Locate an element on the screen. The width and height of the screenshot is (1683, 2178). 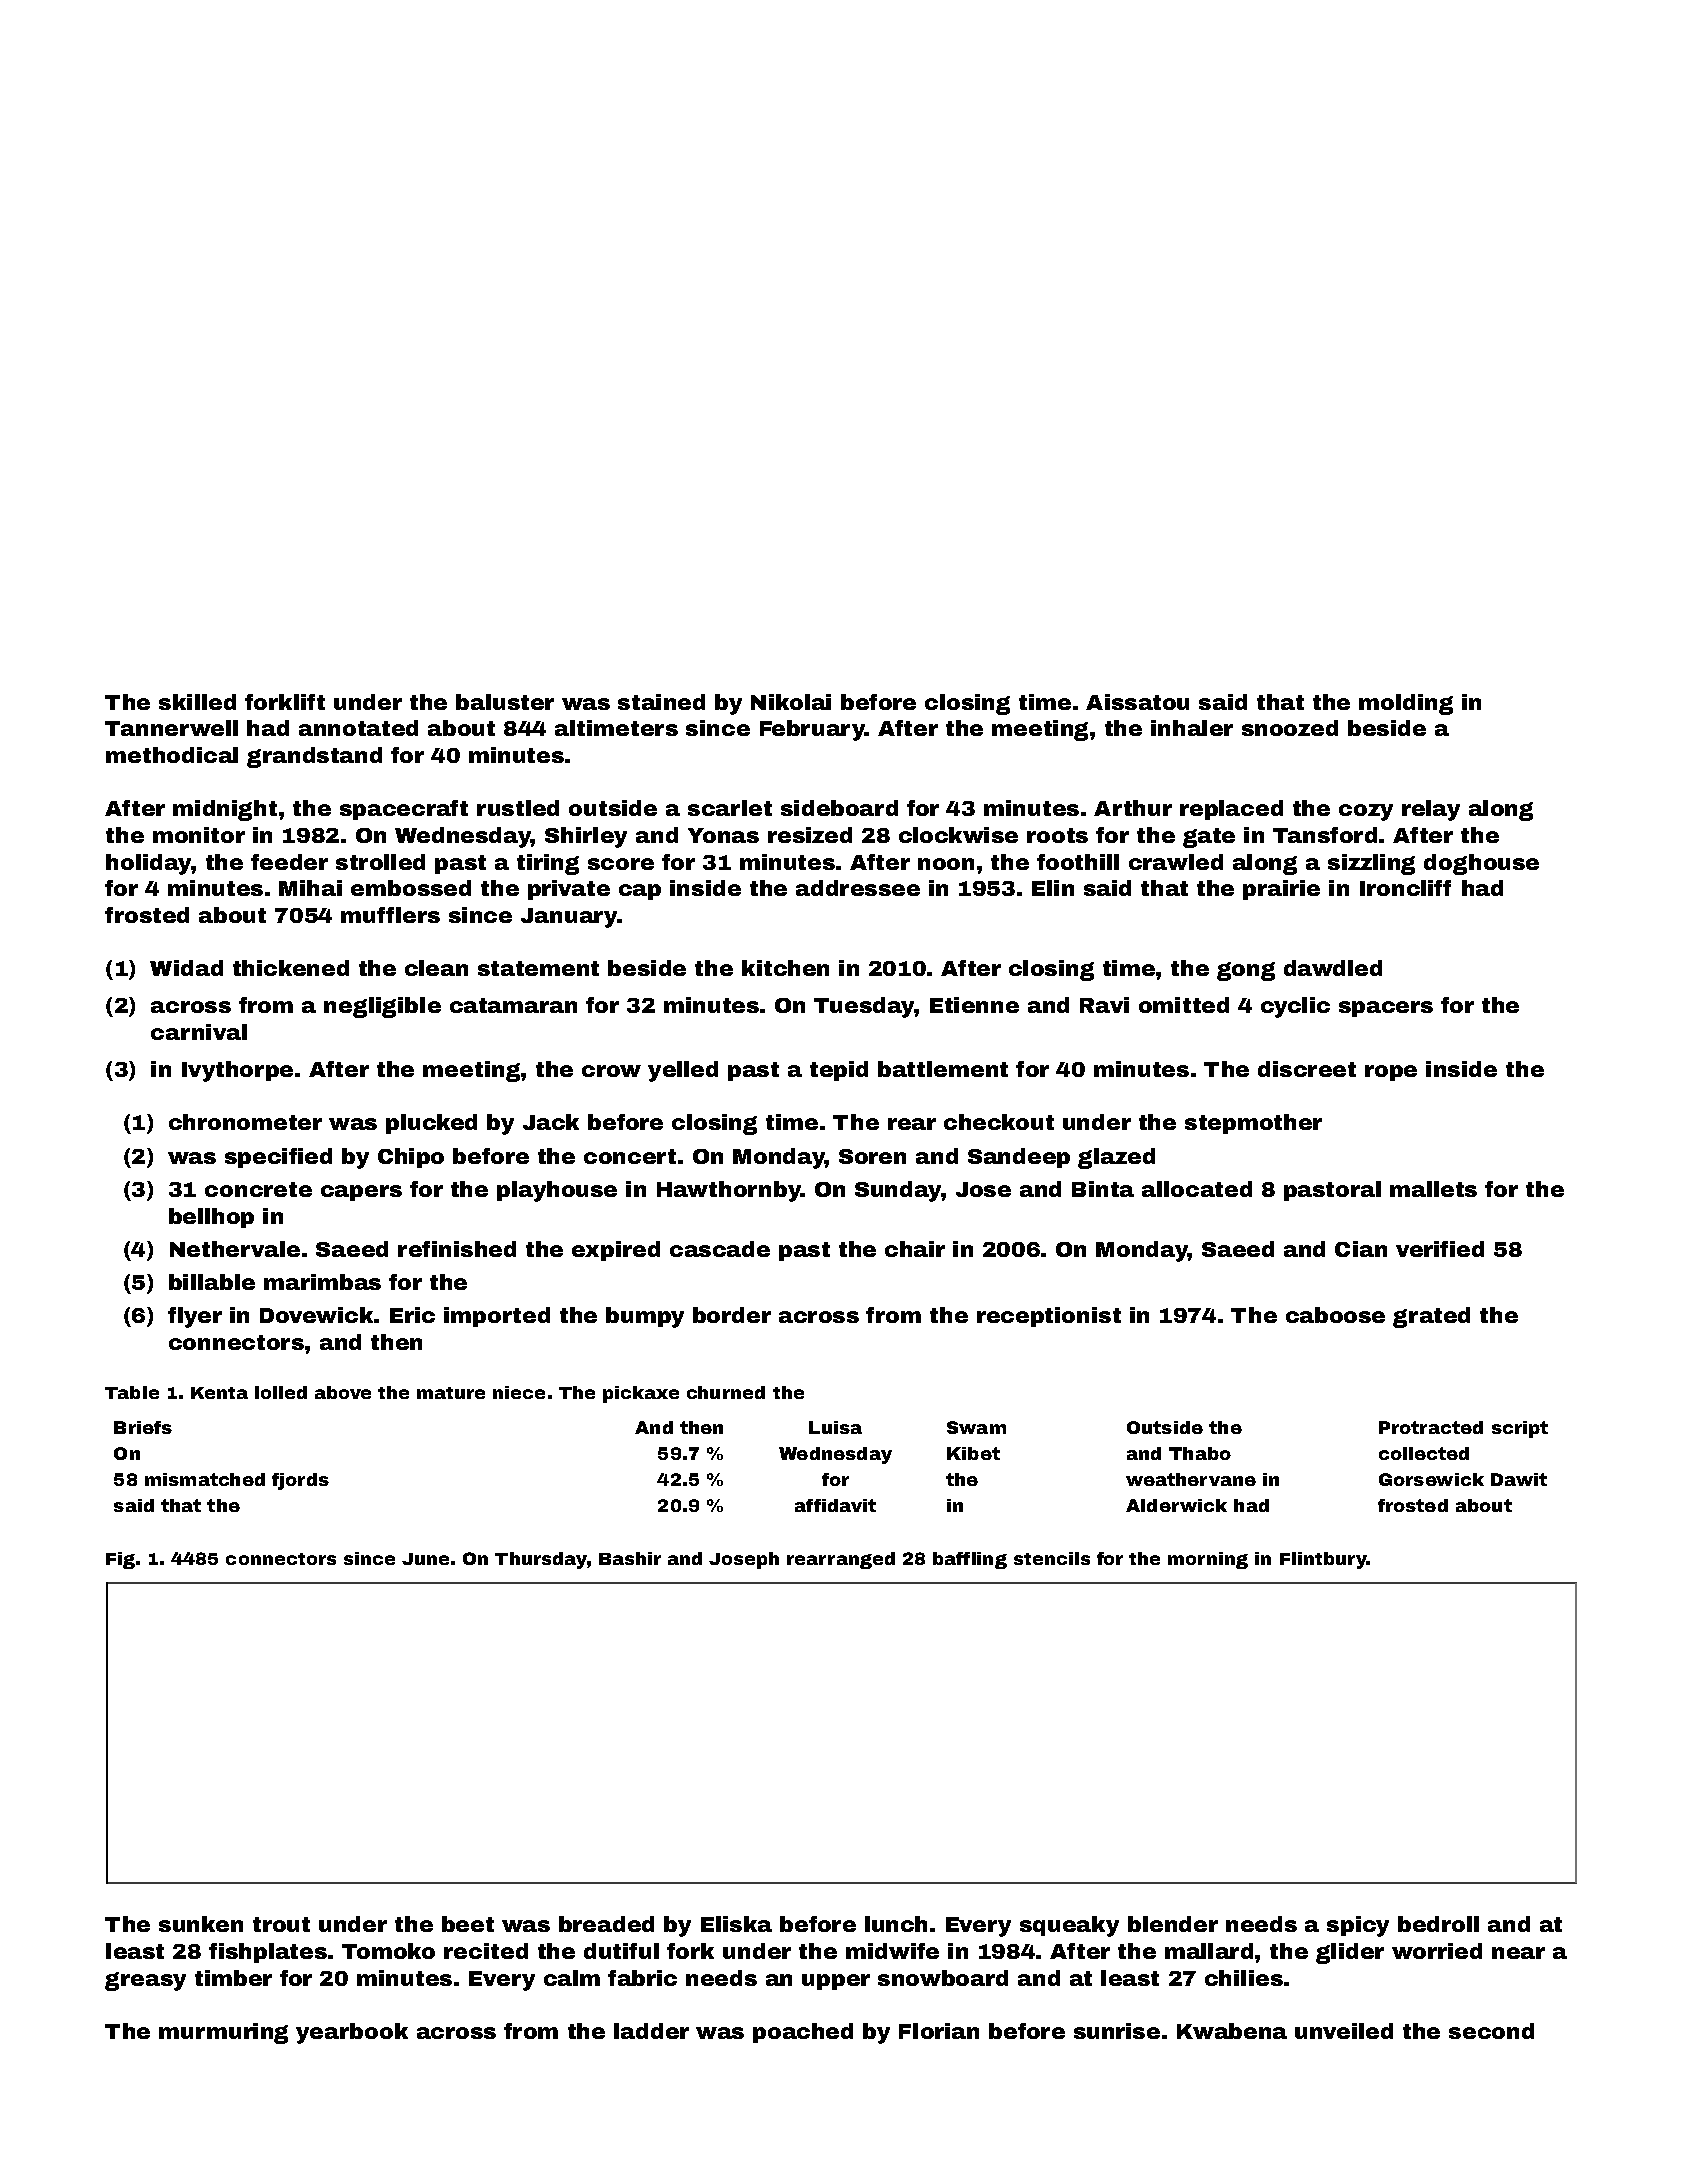
ladder is located at coordinates (651, 2031).
